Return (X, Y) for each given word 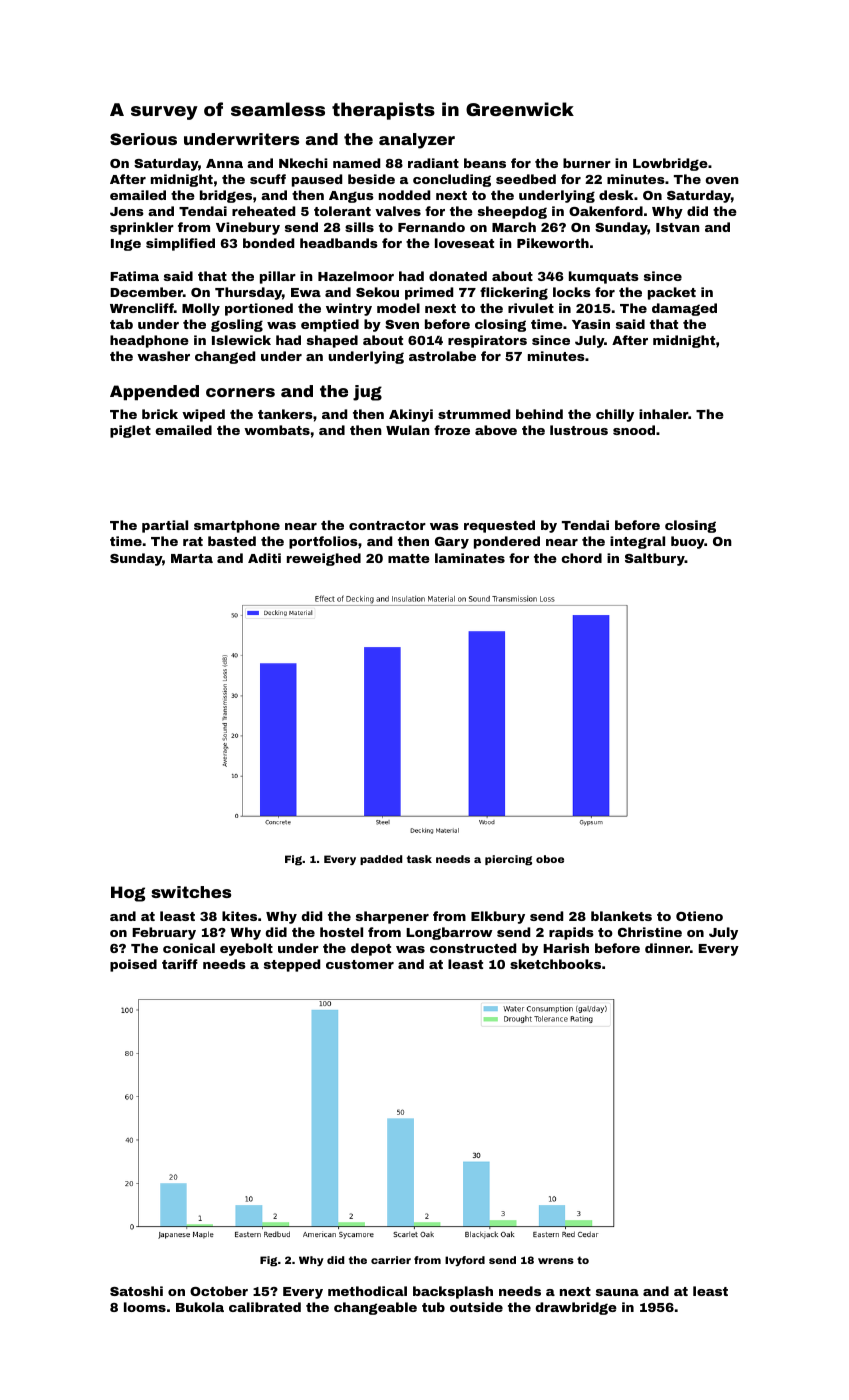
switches (191, 892)
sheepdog (512, 212)
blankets (621, 916)
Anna (224, 163)
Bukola (200, 1307)
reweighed (324, 559)
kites (239, 916)
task (419, 859)
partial (165, 526)
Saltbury (655, 559)
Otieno (699, 916)
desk (616, 195)
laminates (470, 558)
